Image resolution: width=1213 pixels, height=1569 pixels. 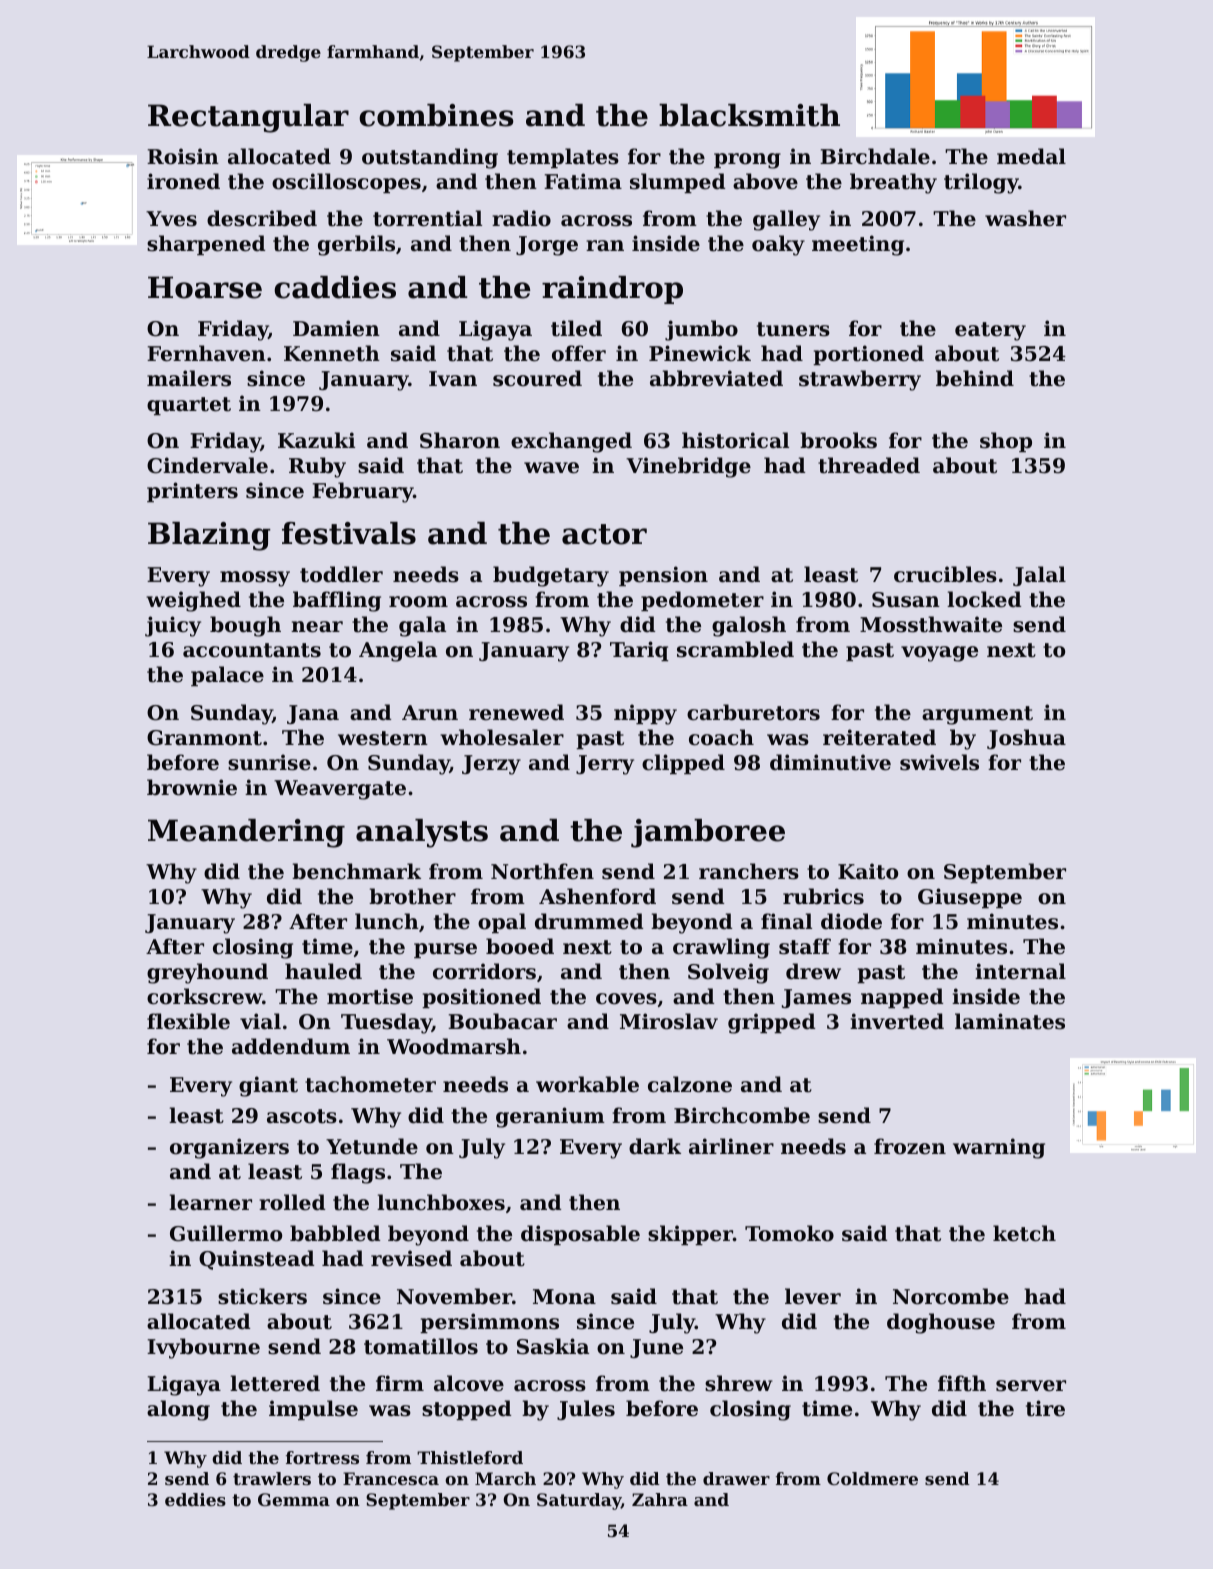 I want to click on Rectangular, so click(x=248, y=118).
